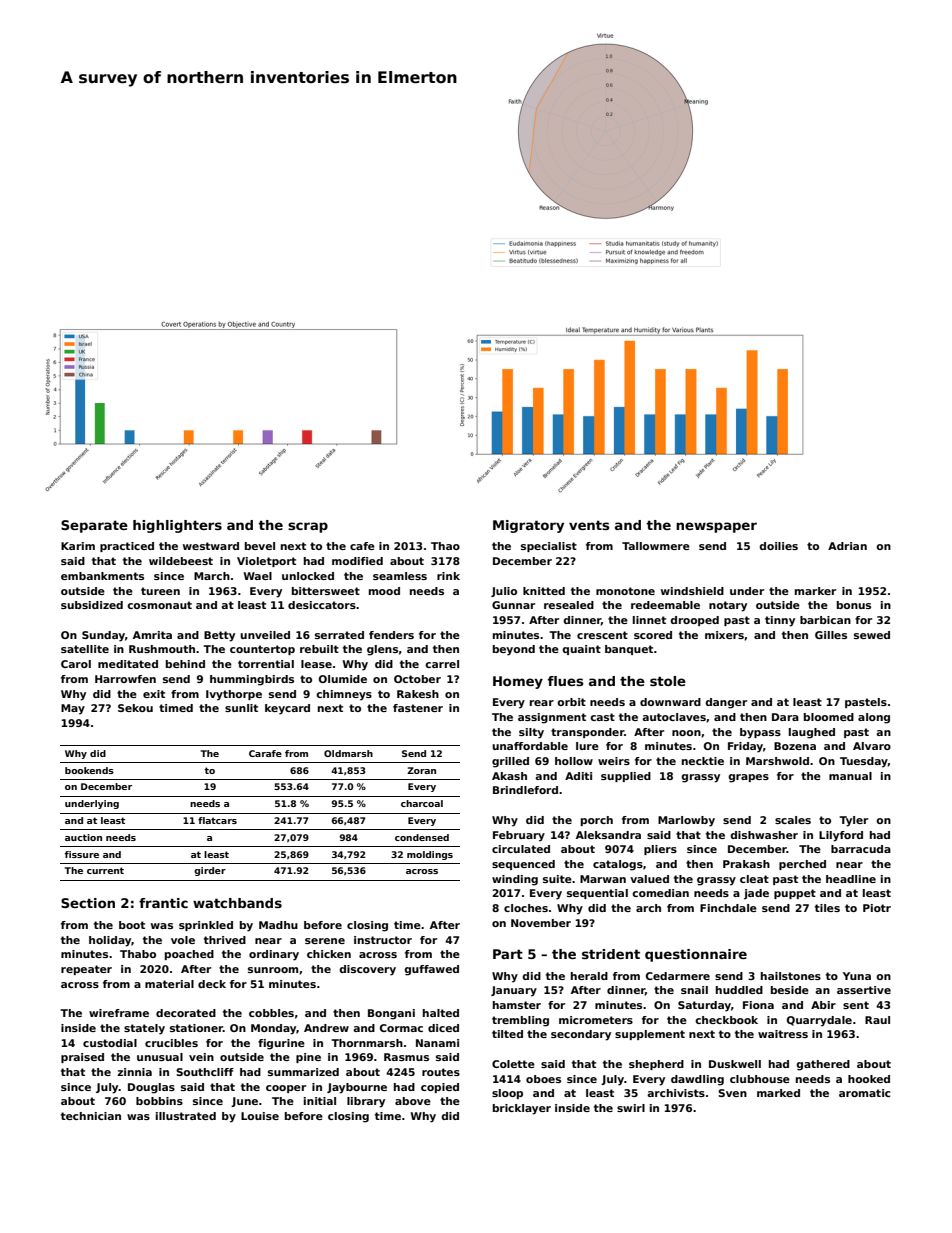 Image resolution: width=952 pixels, height=1233 pixels. I want to click on Southcliff, so click(205, 1072).
